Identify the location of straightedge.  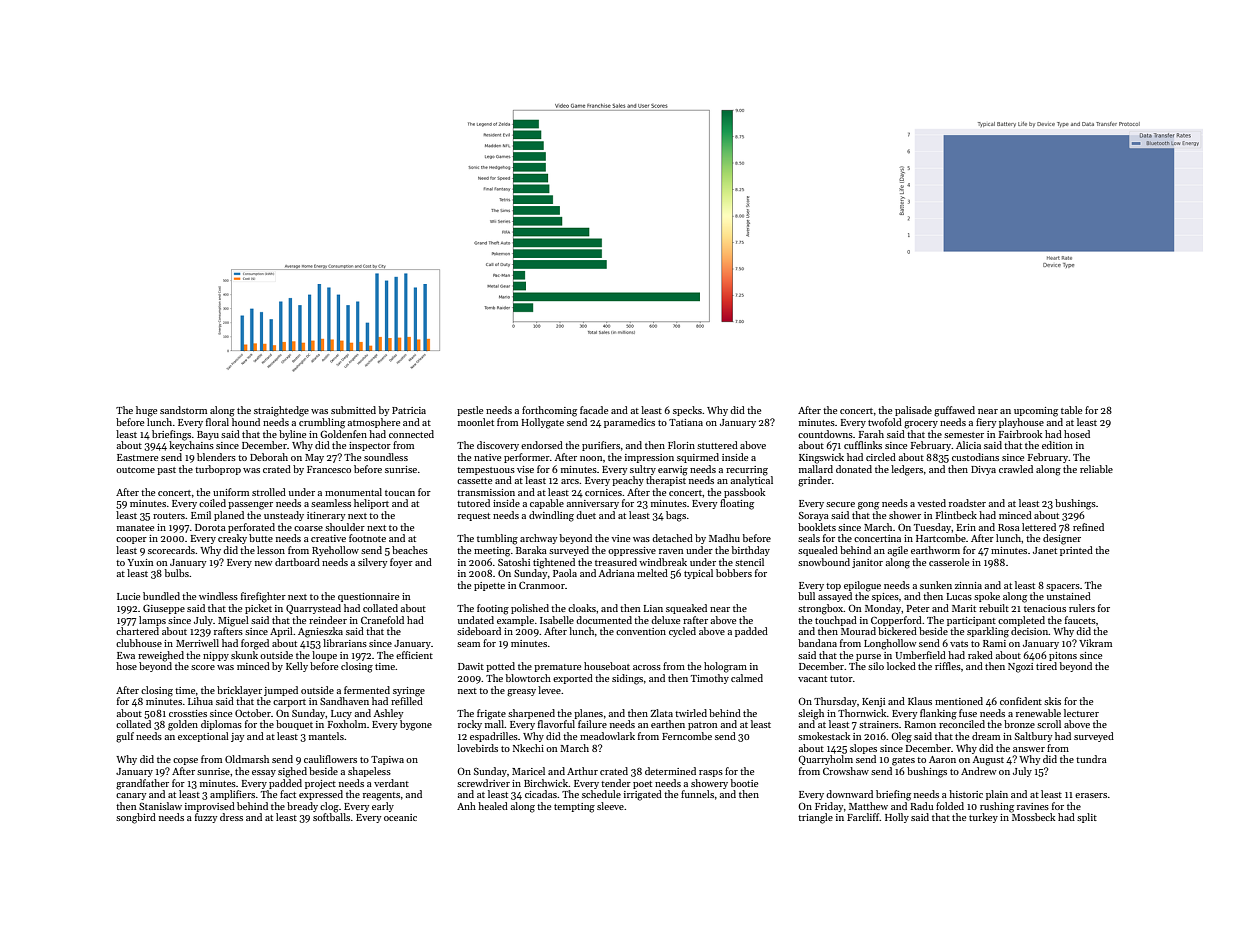
(281, 411).
